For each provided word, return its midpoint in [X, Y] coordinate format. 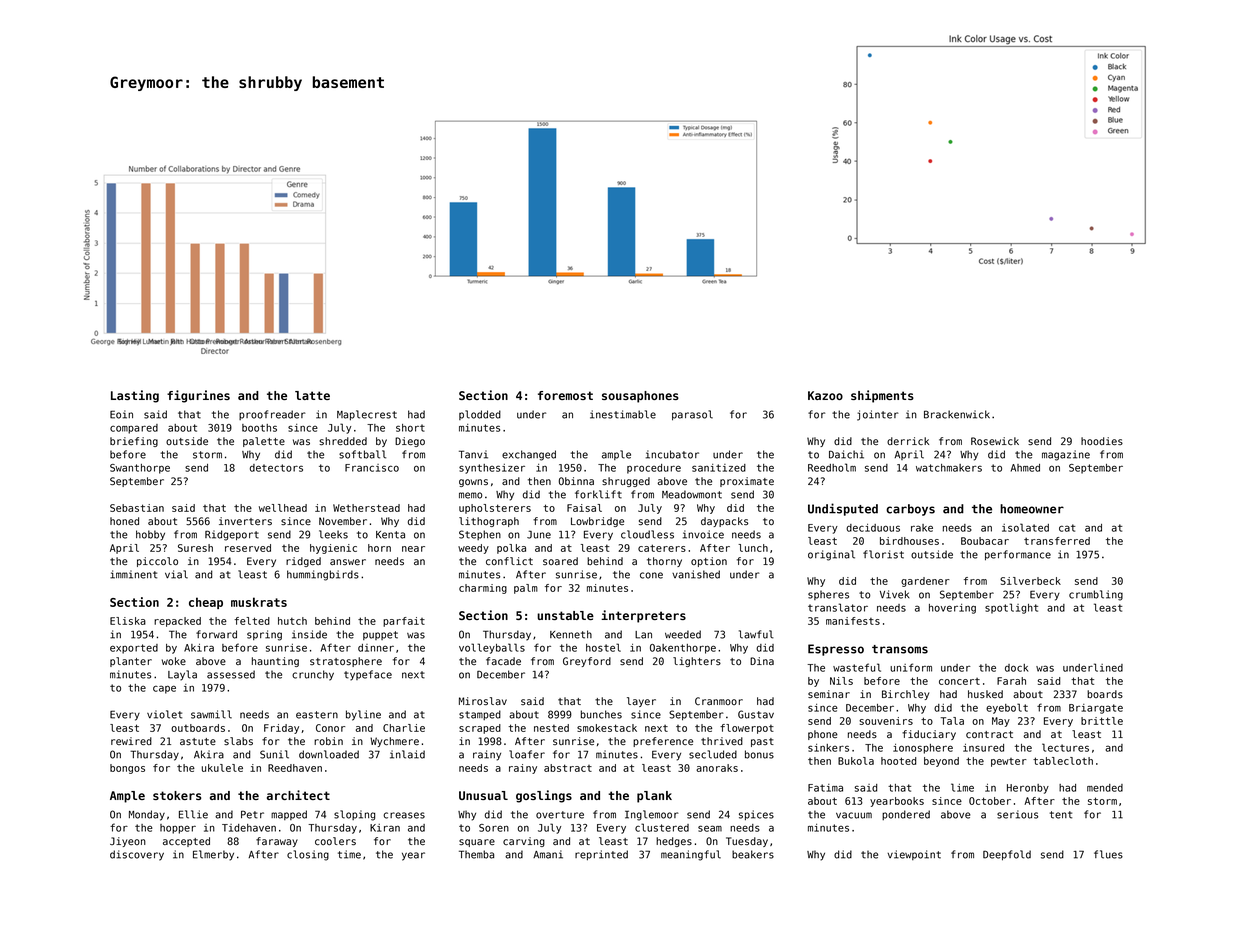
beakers [753, 854]
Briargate [1096, 709]
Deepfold [1007, 855]
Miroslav [483, 701]
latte [312, 395]
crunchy [313, 675]
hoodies [1102, 441]
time [349, 854]
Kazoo [825, 395]
